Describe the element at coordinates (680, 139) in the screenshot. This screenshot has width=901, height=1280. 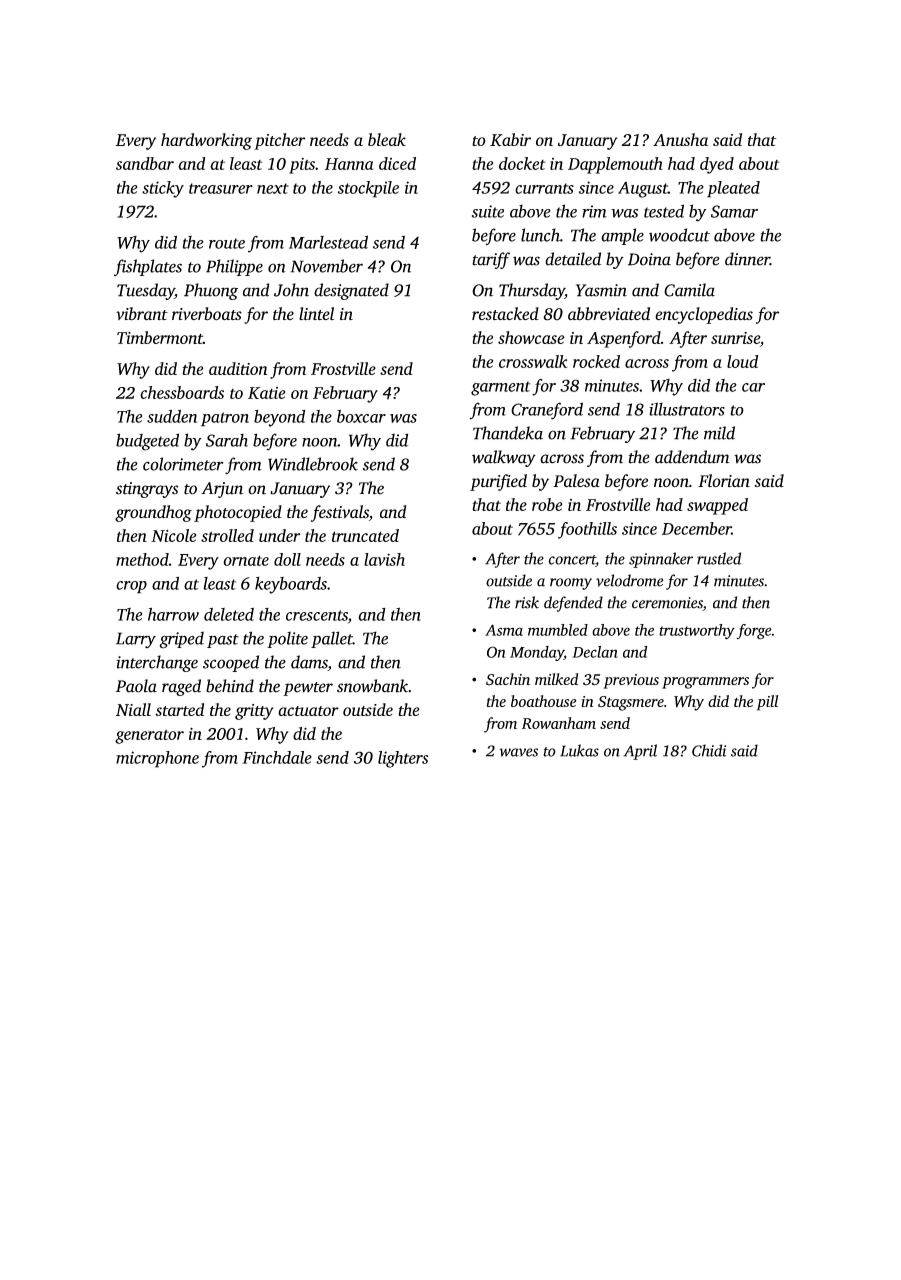
I see `Anusha` at that location.
